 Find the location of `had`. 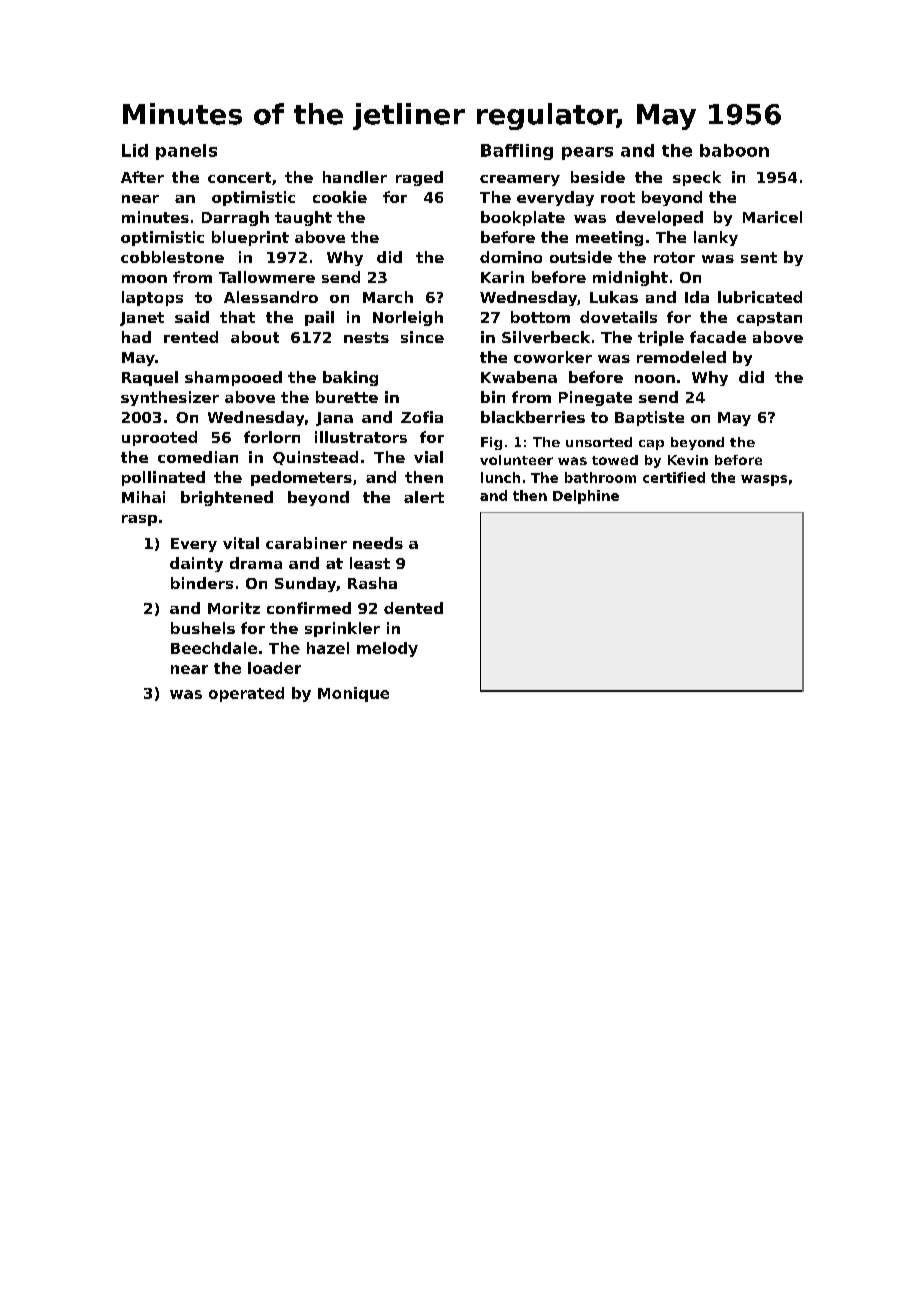

had is located at coordinates (136, 337).
